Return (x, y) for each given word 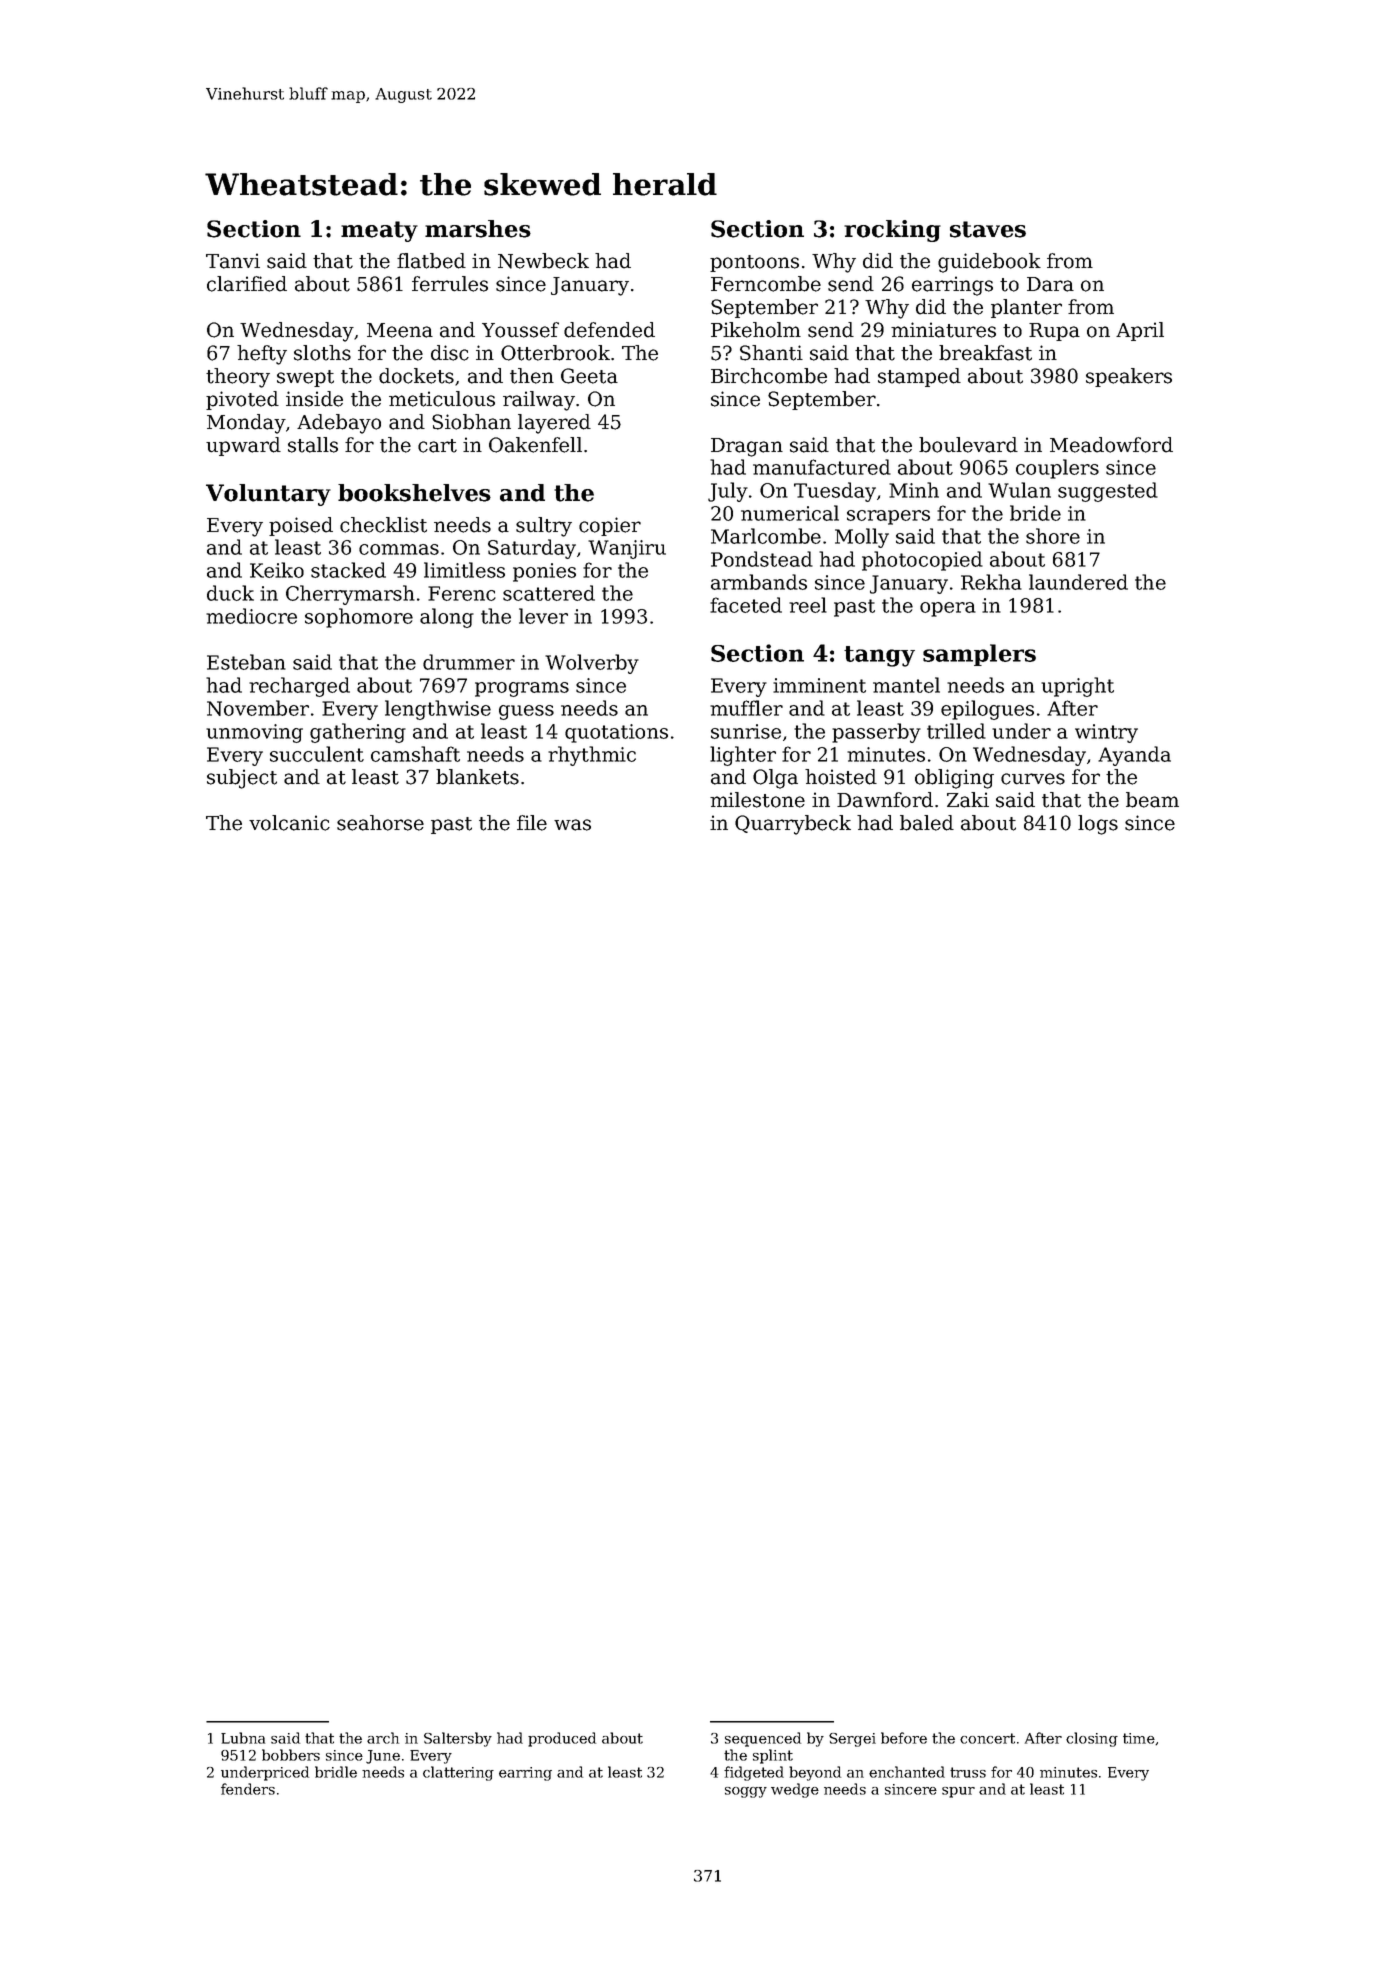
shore (1053, 536)
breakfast (985, 353)
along (447, 618)
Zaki (968, 800)
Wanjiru (627, 549)
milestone (757, 800)
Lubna (243, 1738)
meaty (379, 231)
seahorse (380, 823)
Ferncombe (766, 284)
